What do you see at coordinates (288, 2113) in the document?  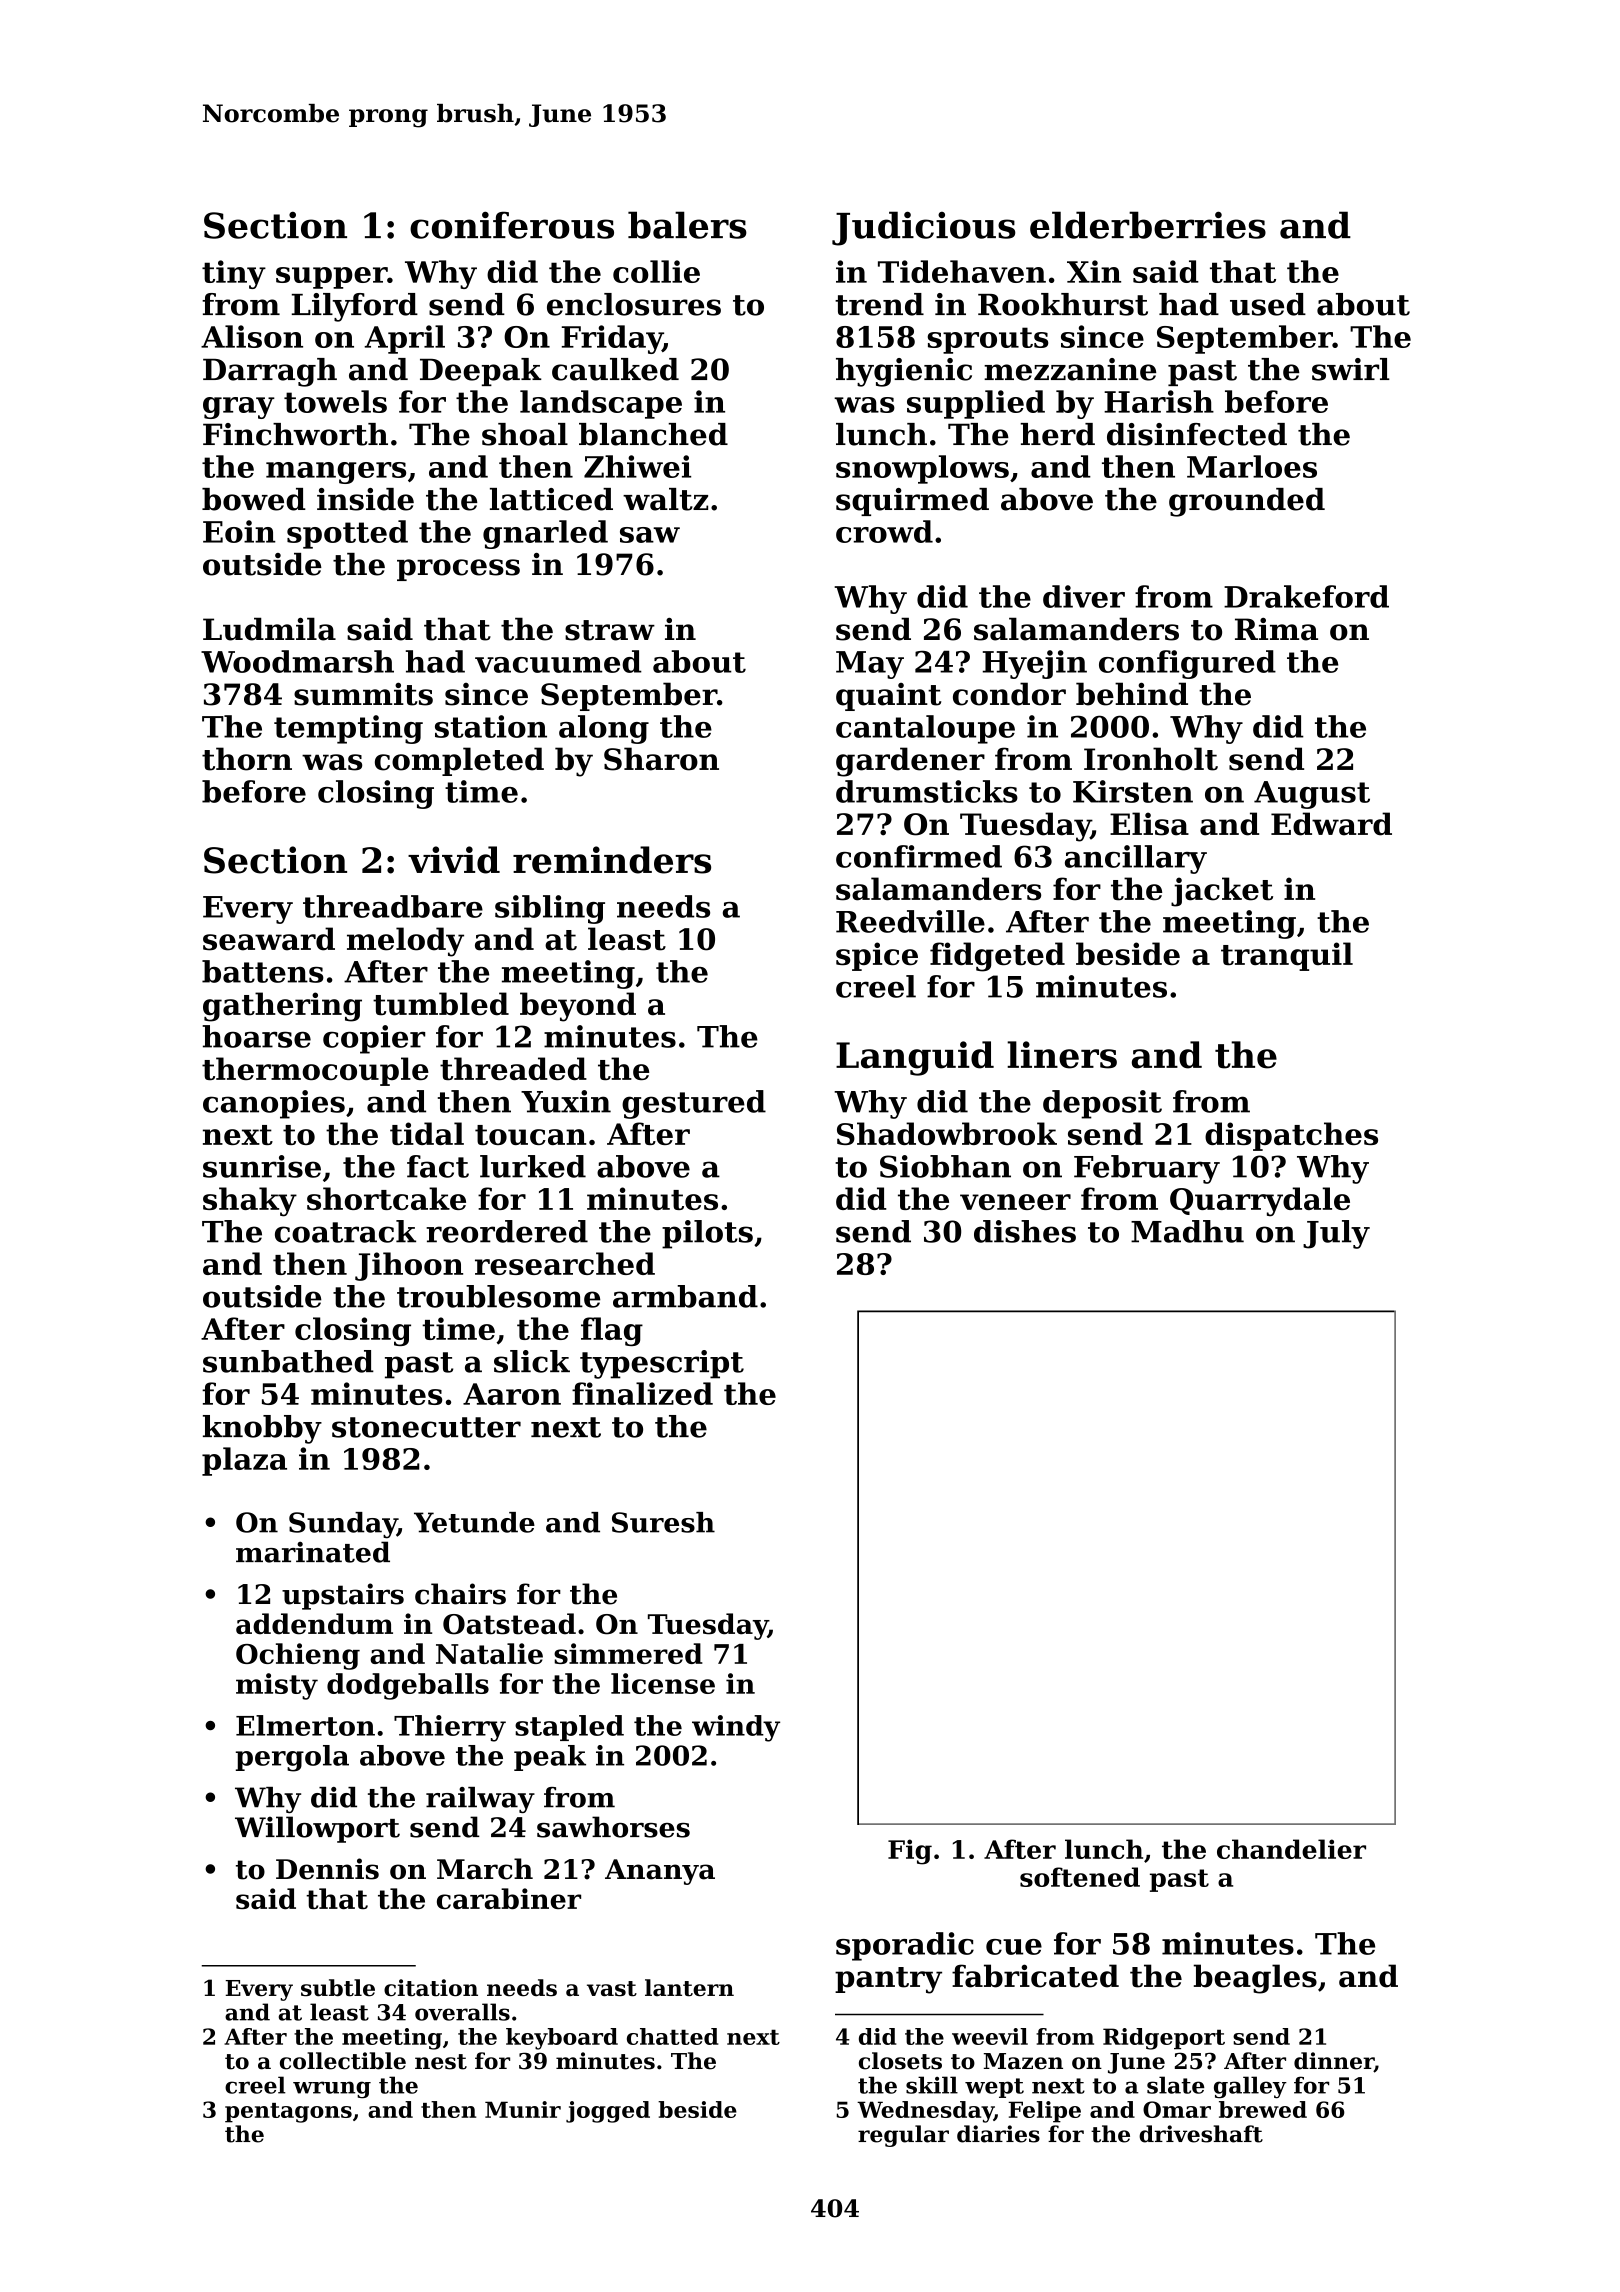 I see `pentagons` at bounding box center [288, 2113].
